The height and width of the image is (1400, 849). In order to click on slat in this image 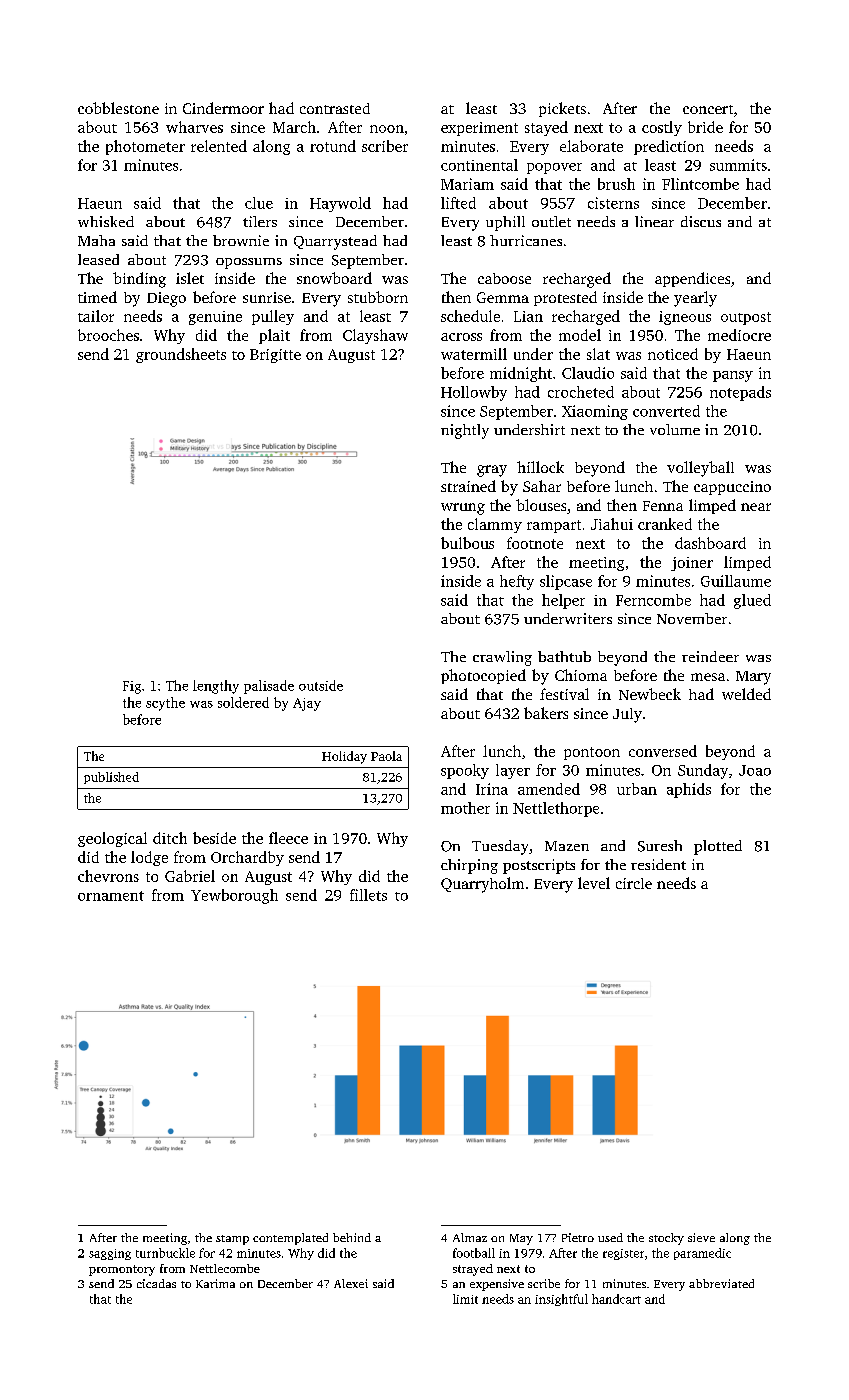, I will do `click(598, 354)`.
